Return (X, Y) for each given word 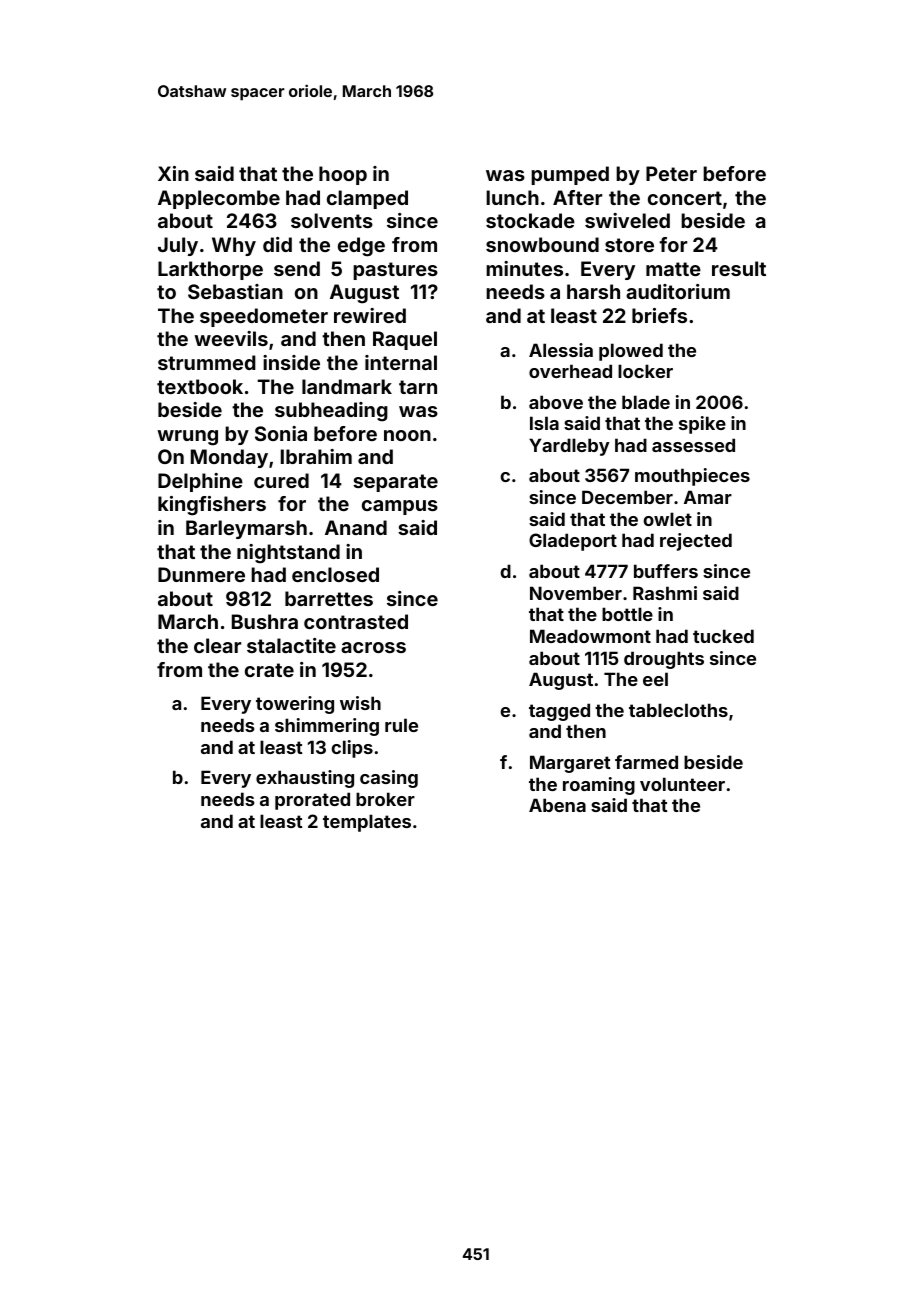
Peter (671, 173)
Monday (229, 458)
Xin (173, 173)
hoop (343, 175)
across (373, 647)
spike (702, 425)
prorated (312, 801)
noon (407, 435)
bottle (627, 614)
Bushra (265, 621)
